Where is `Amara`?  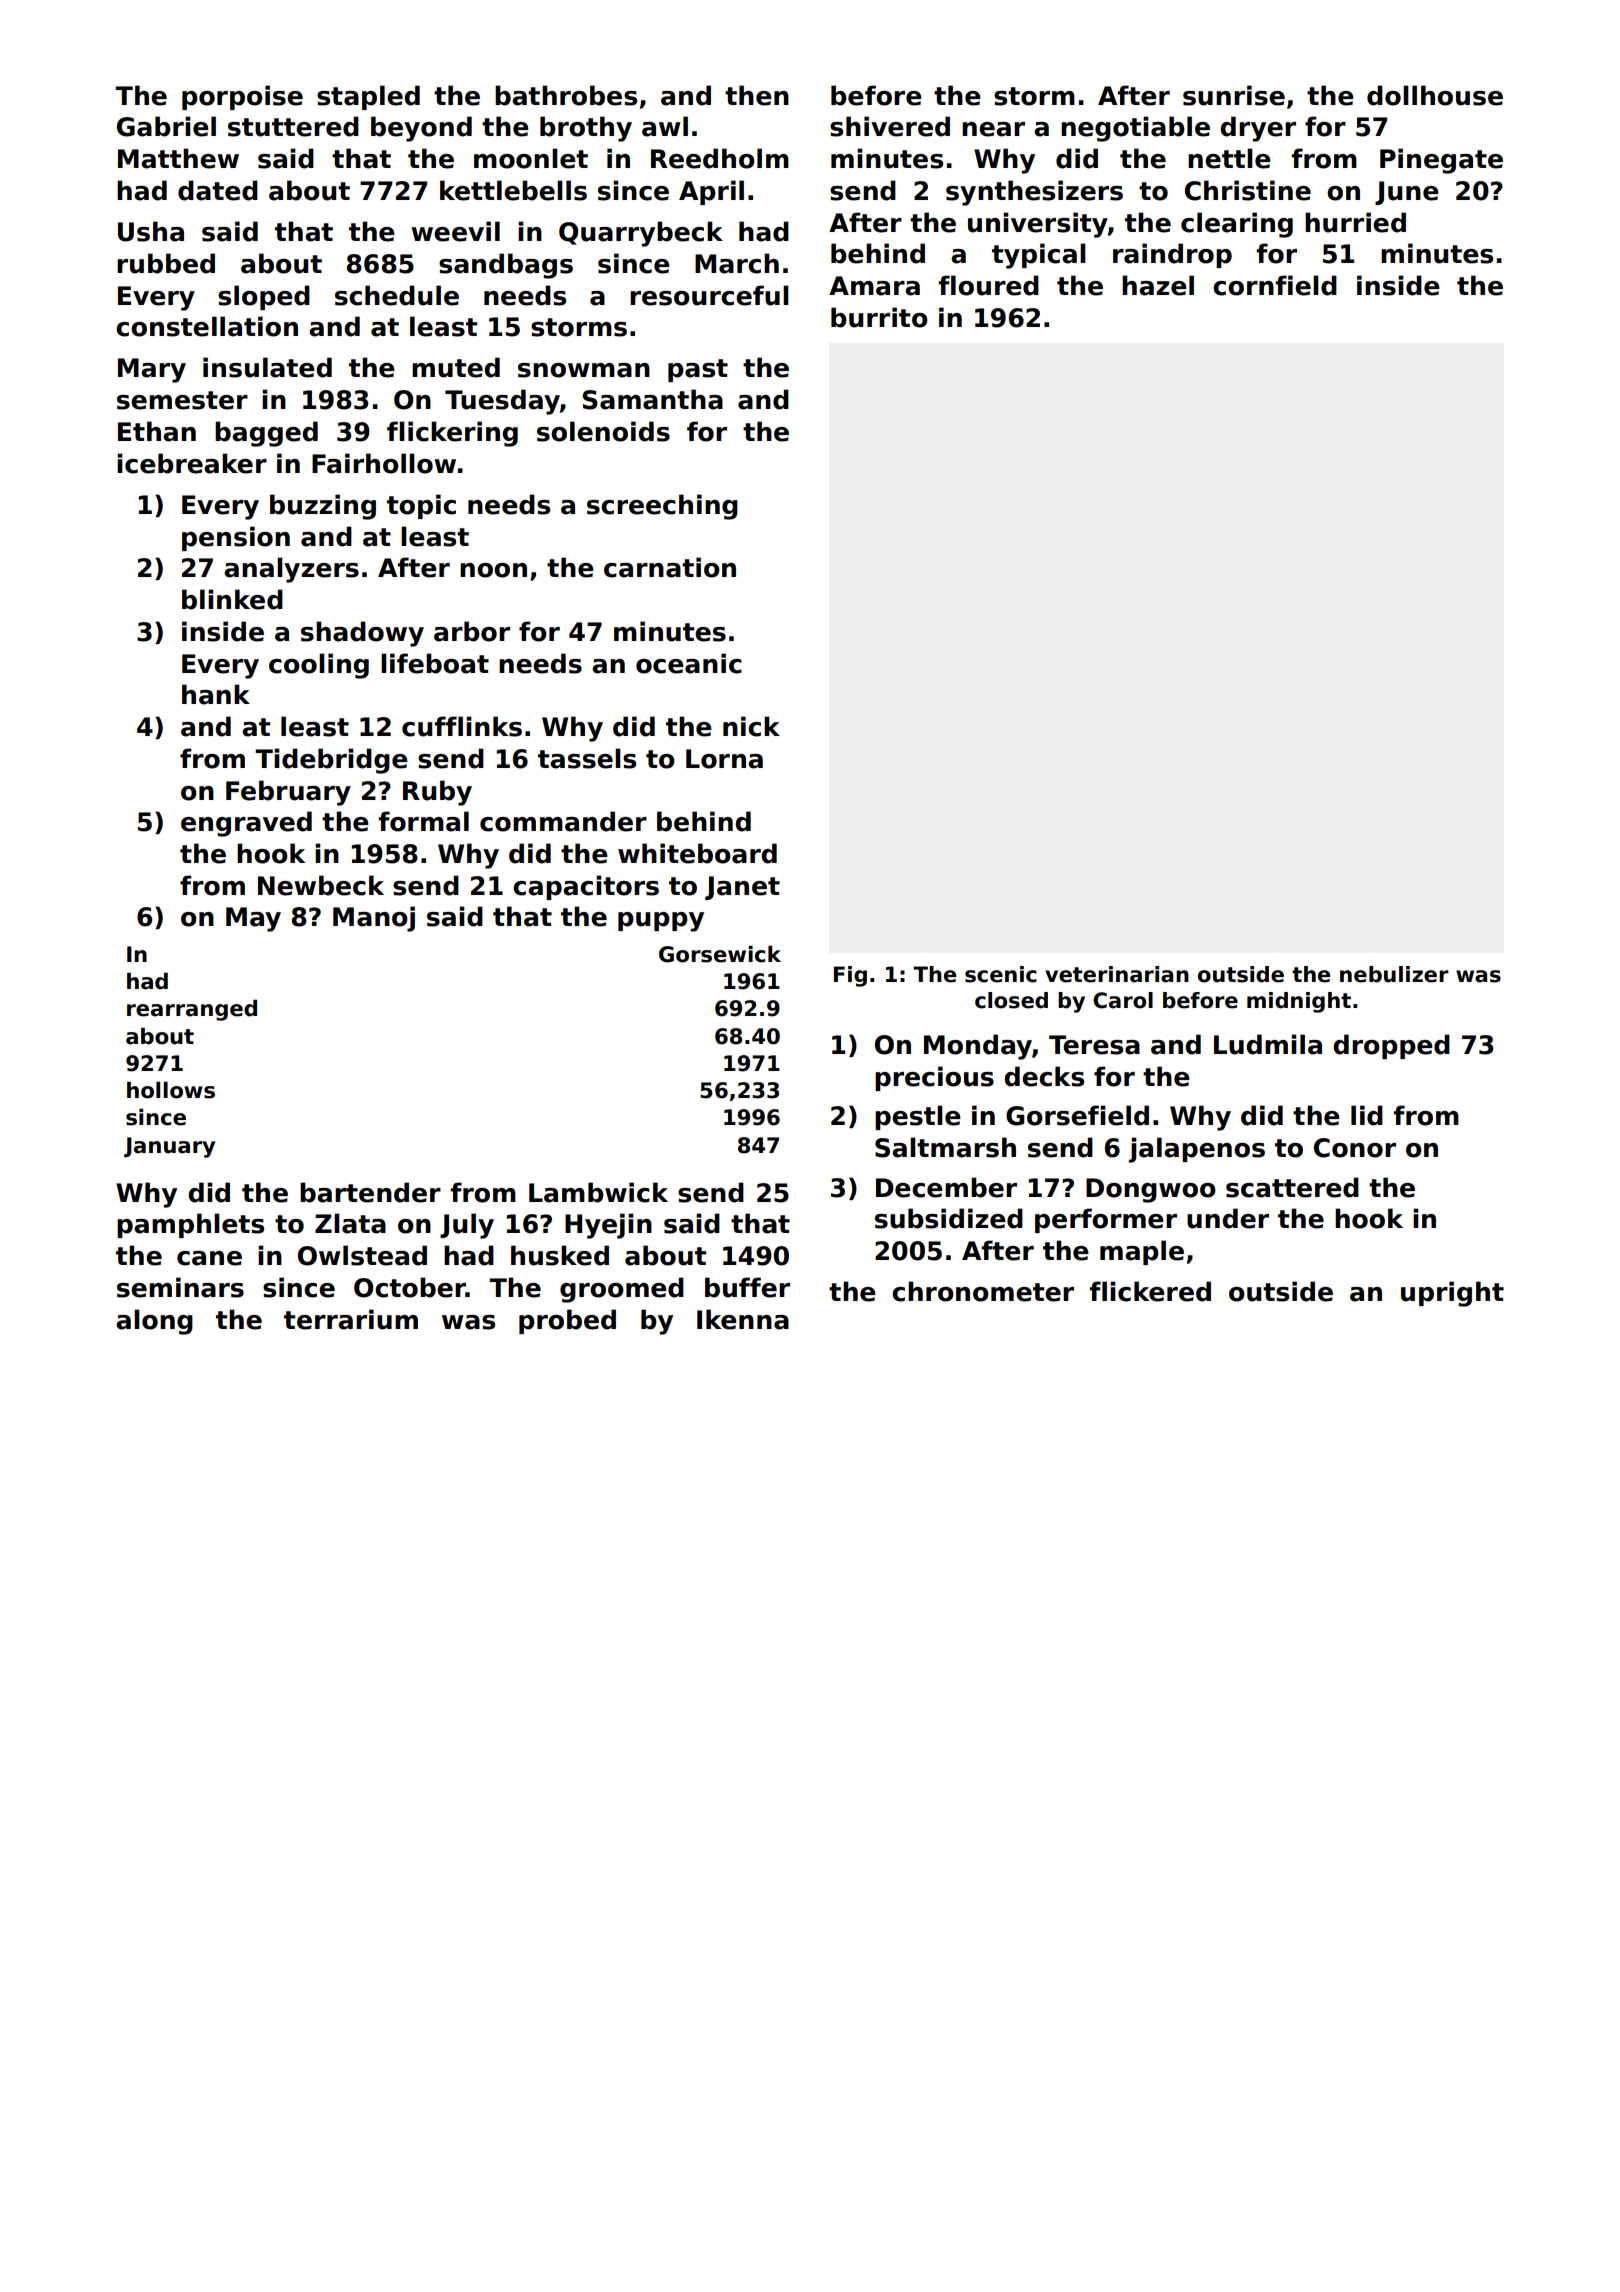 Amara is located at coordinates (874, 286).
